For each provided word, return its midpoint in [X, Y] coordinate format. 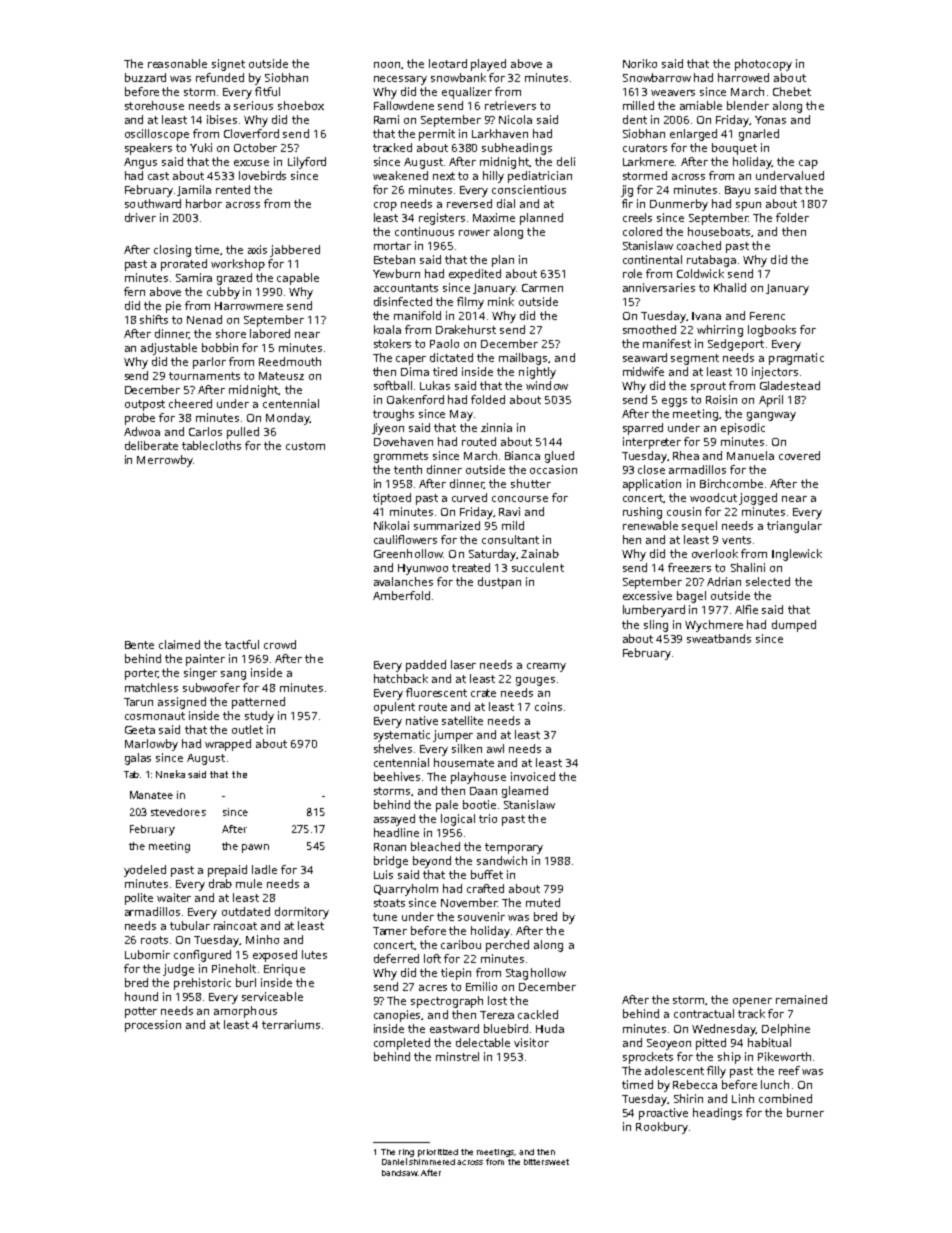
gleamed [525, 792]
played [488, 65]
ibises [222, 119]
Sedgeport [736, 345]
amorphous [245, 1012]
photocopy [763, 65]
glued [559, 457]
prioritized [438, 1153]
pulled [243, 433]
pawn [255, 848]
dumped [794, 626]
